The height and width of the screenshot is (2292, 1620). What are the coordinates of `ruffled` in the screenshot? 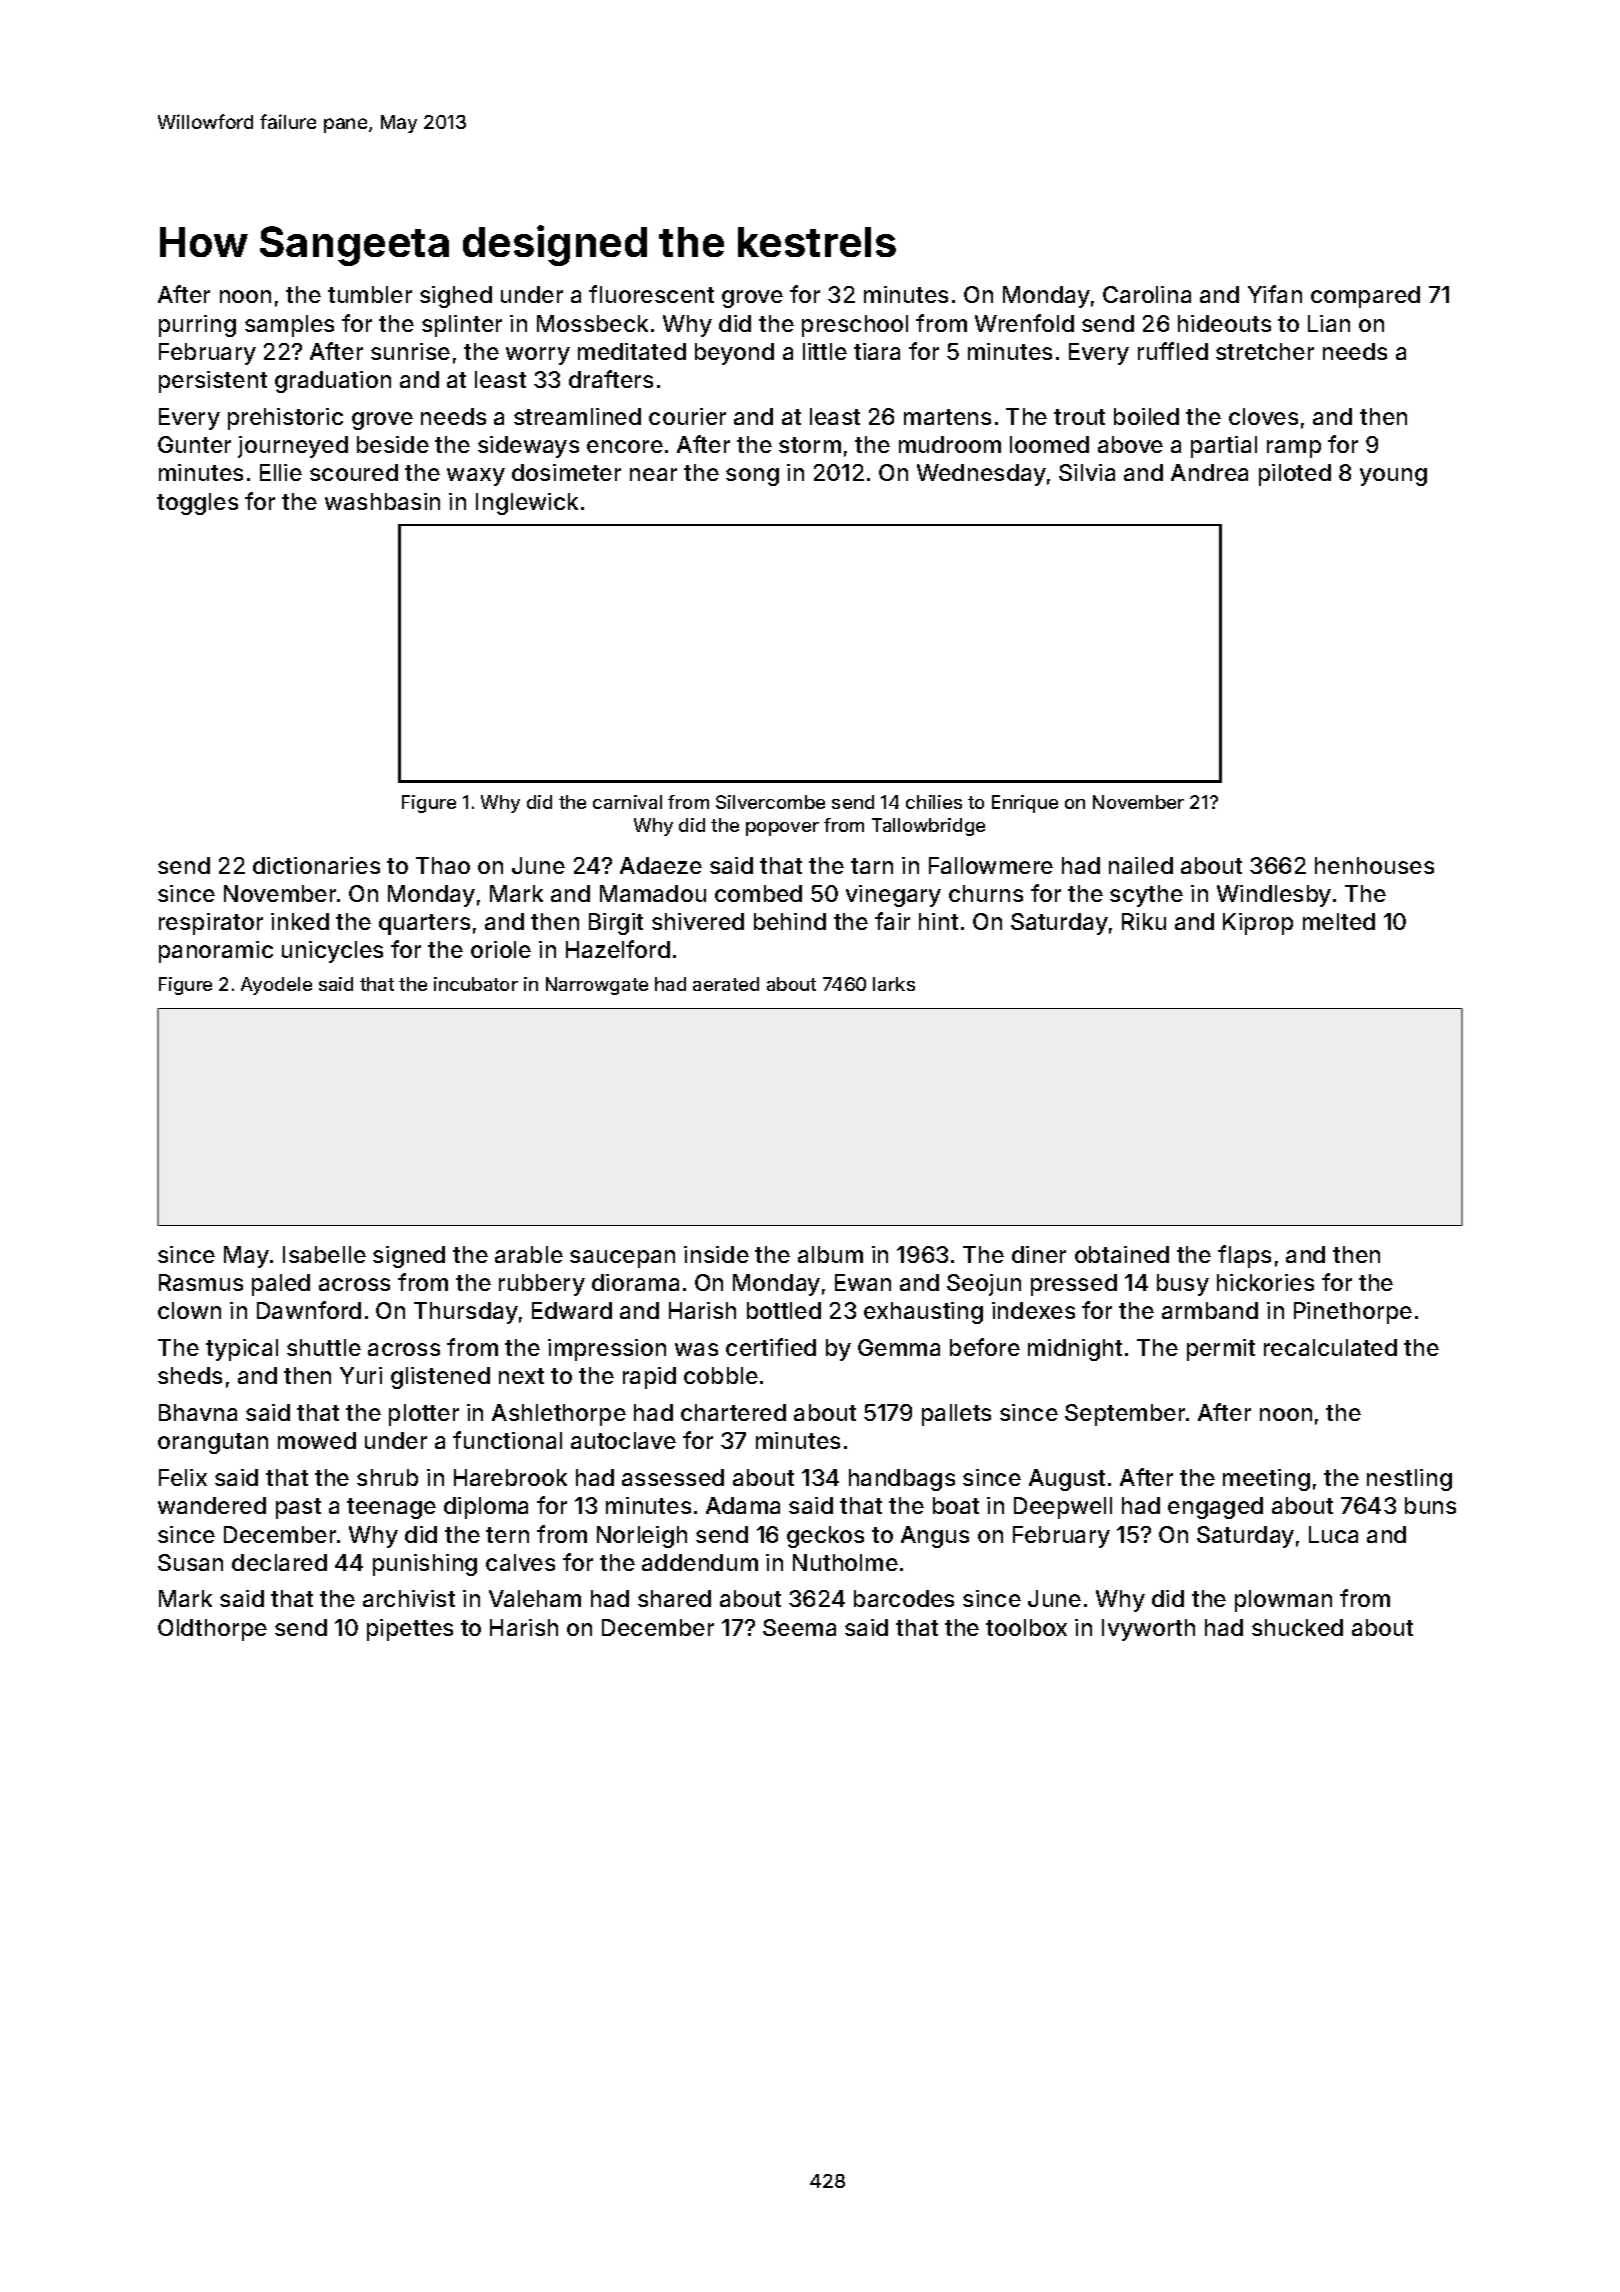 It's located at (1173, 351).
